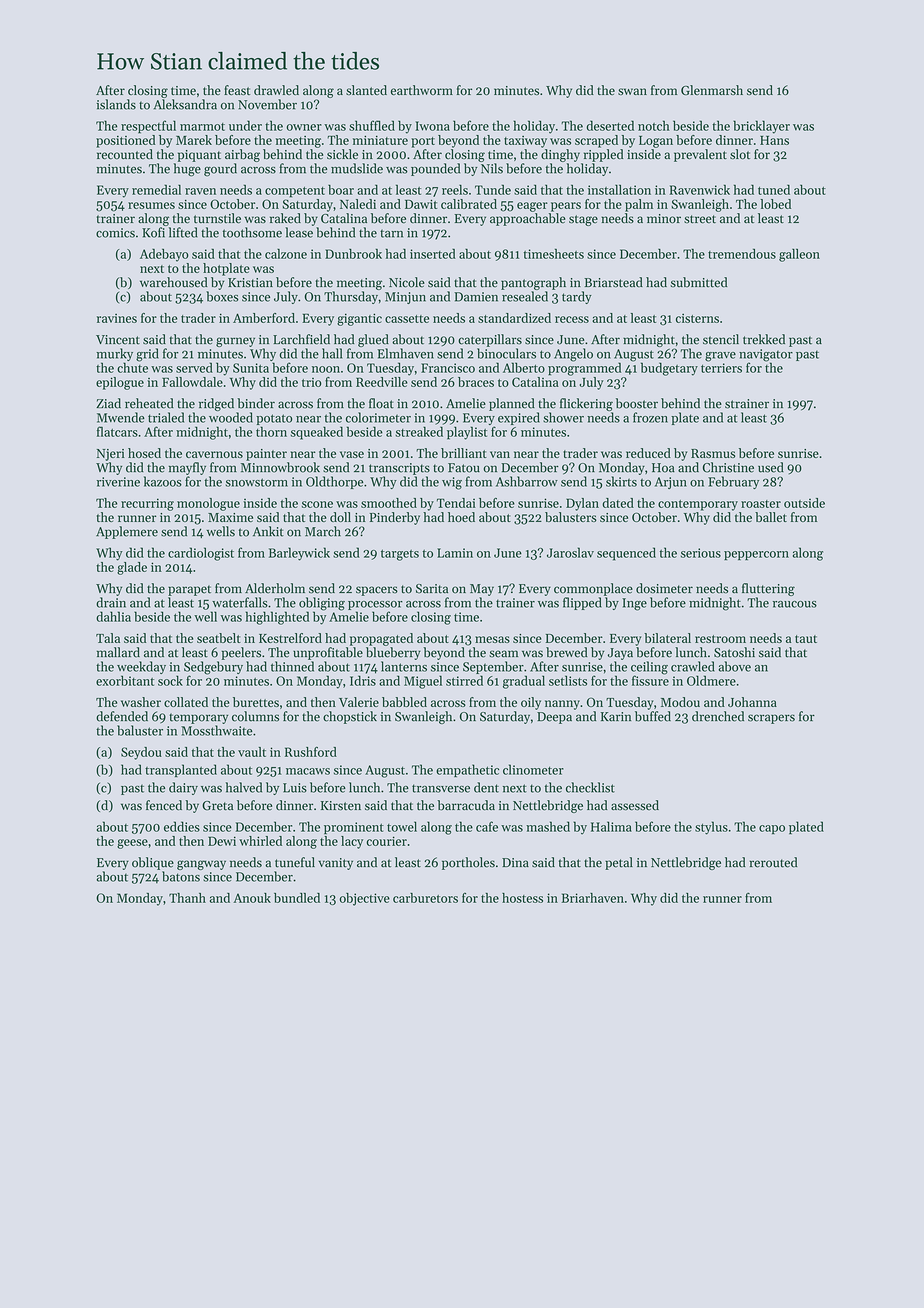  What do you see at coordinates (492, 639) in the image?
I see `mesas` at bounding box center [492, 639].
